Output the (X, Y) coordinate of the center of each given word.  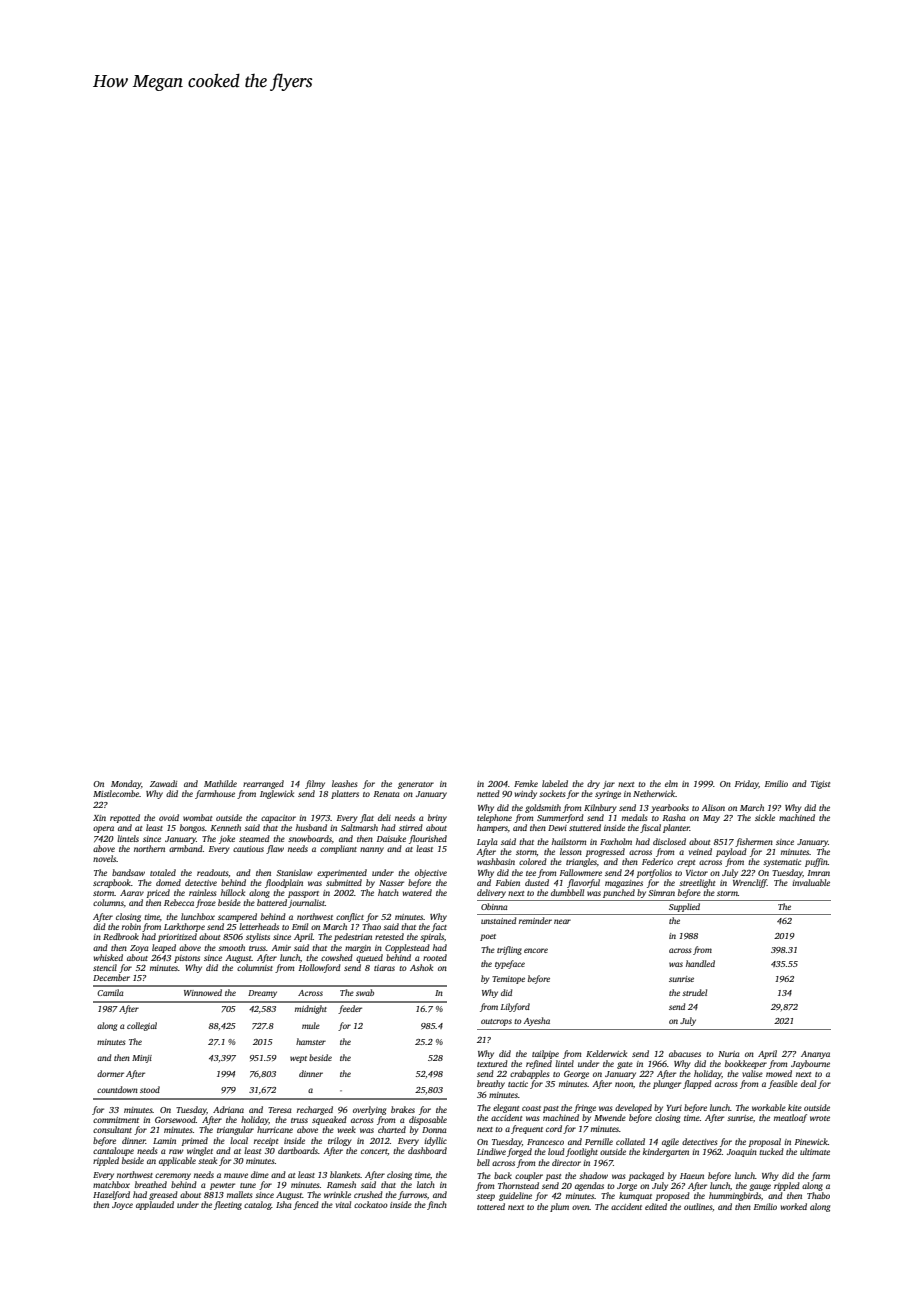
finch (437, 1205)
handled (700, 963)
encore (536, 950)
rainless (202, 892)
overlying (369, 1110)
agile (670, 1142)
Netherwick (654, 793)
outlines (698, 1206)
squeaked (329, 1120)
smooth (231, 947)
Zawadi (163, 783)
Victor (697, 873)
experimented (342, 873)
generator (416, 785)
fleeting (228, 1205)
